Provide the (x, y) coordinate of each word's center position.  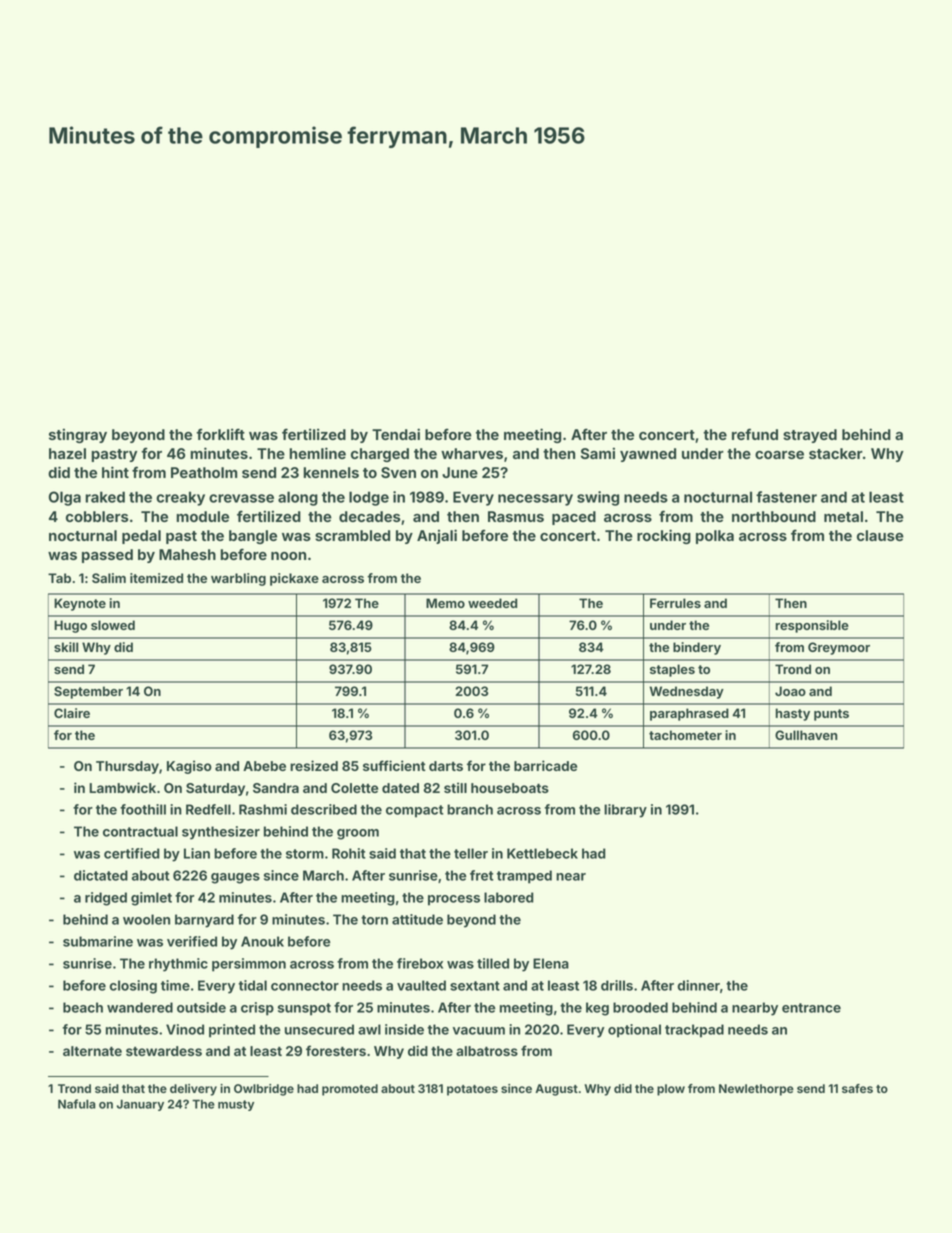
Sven (398, 472)
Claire (72, 713)
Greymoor (839, 648)
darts (446, 766)
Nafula (77, 1104)
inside (404, 1029)
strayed (810, 436)
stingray (78, 435)
